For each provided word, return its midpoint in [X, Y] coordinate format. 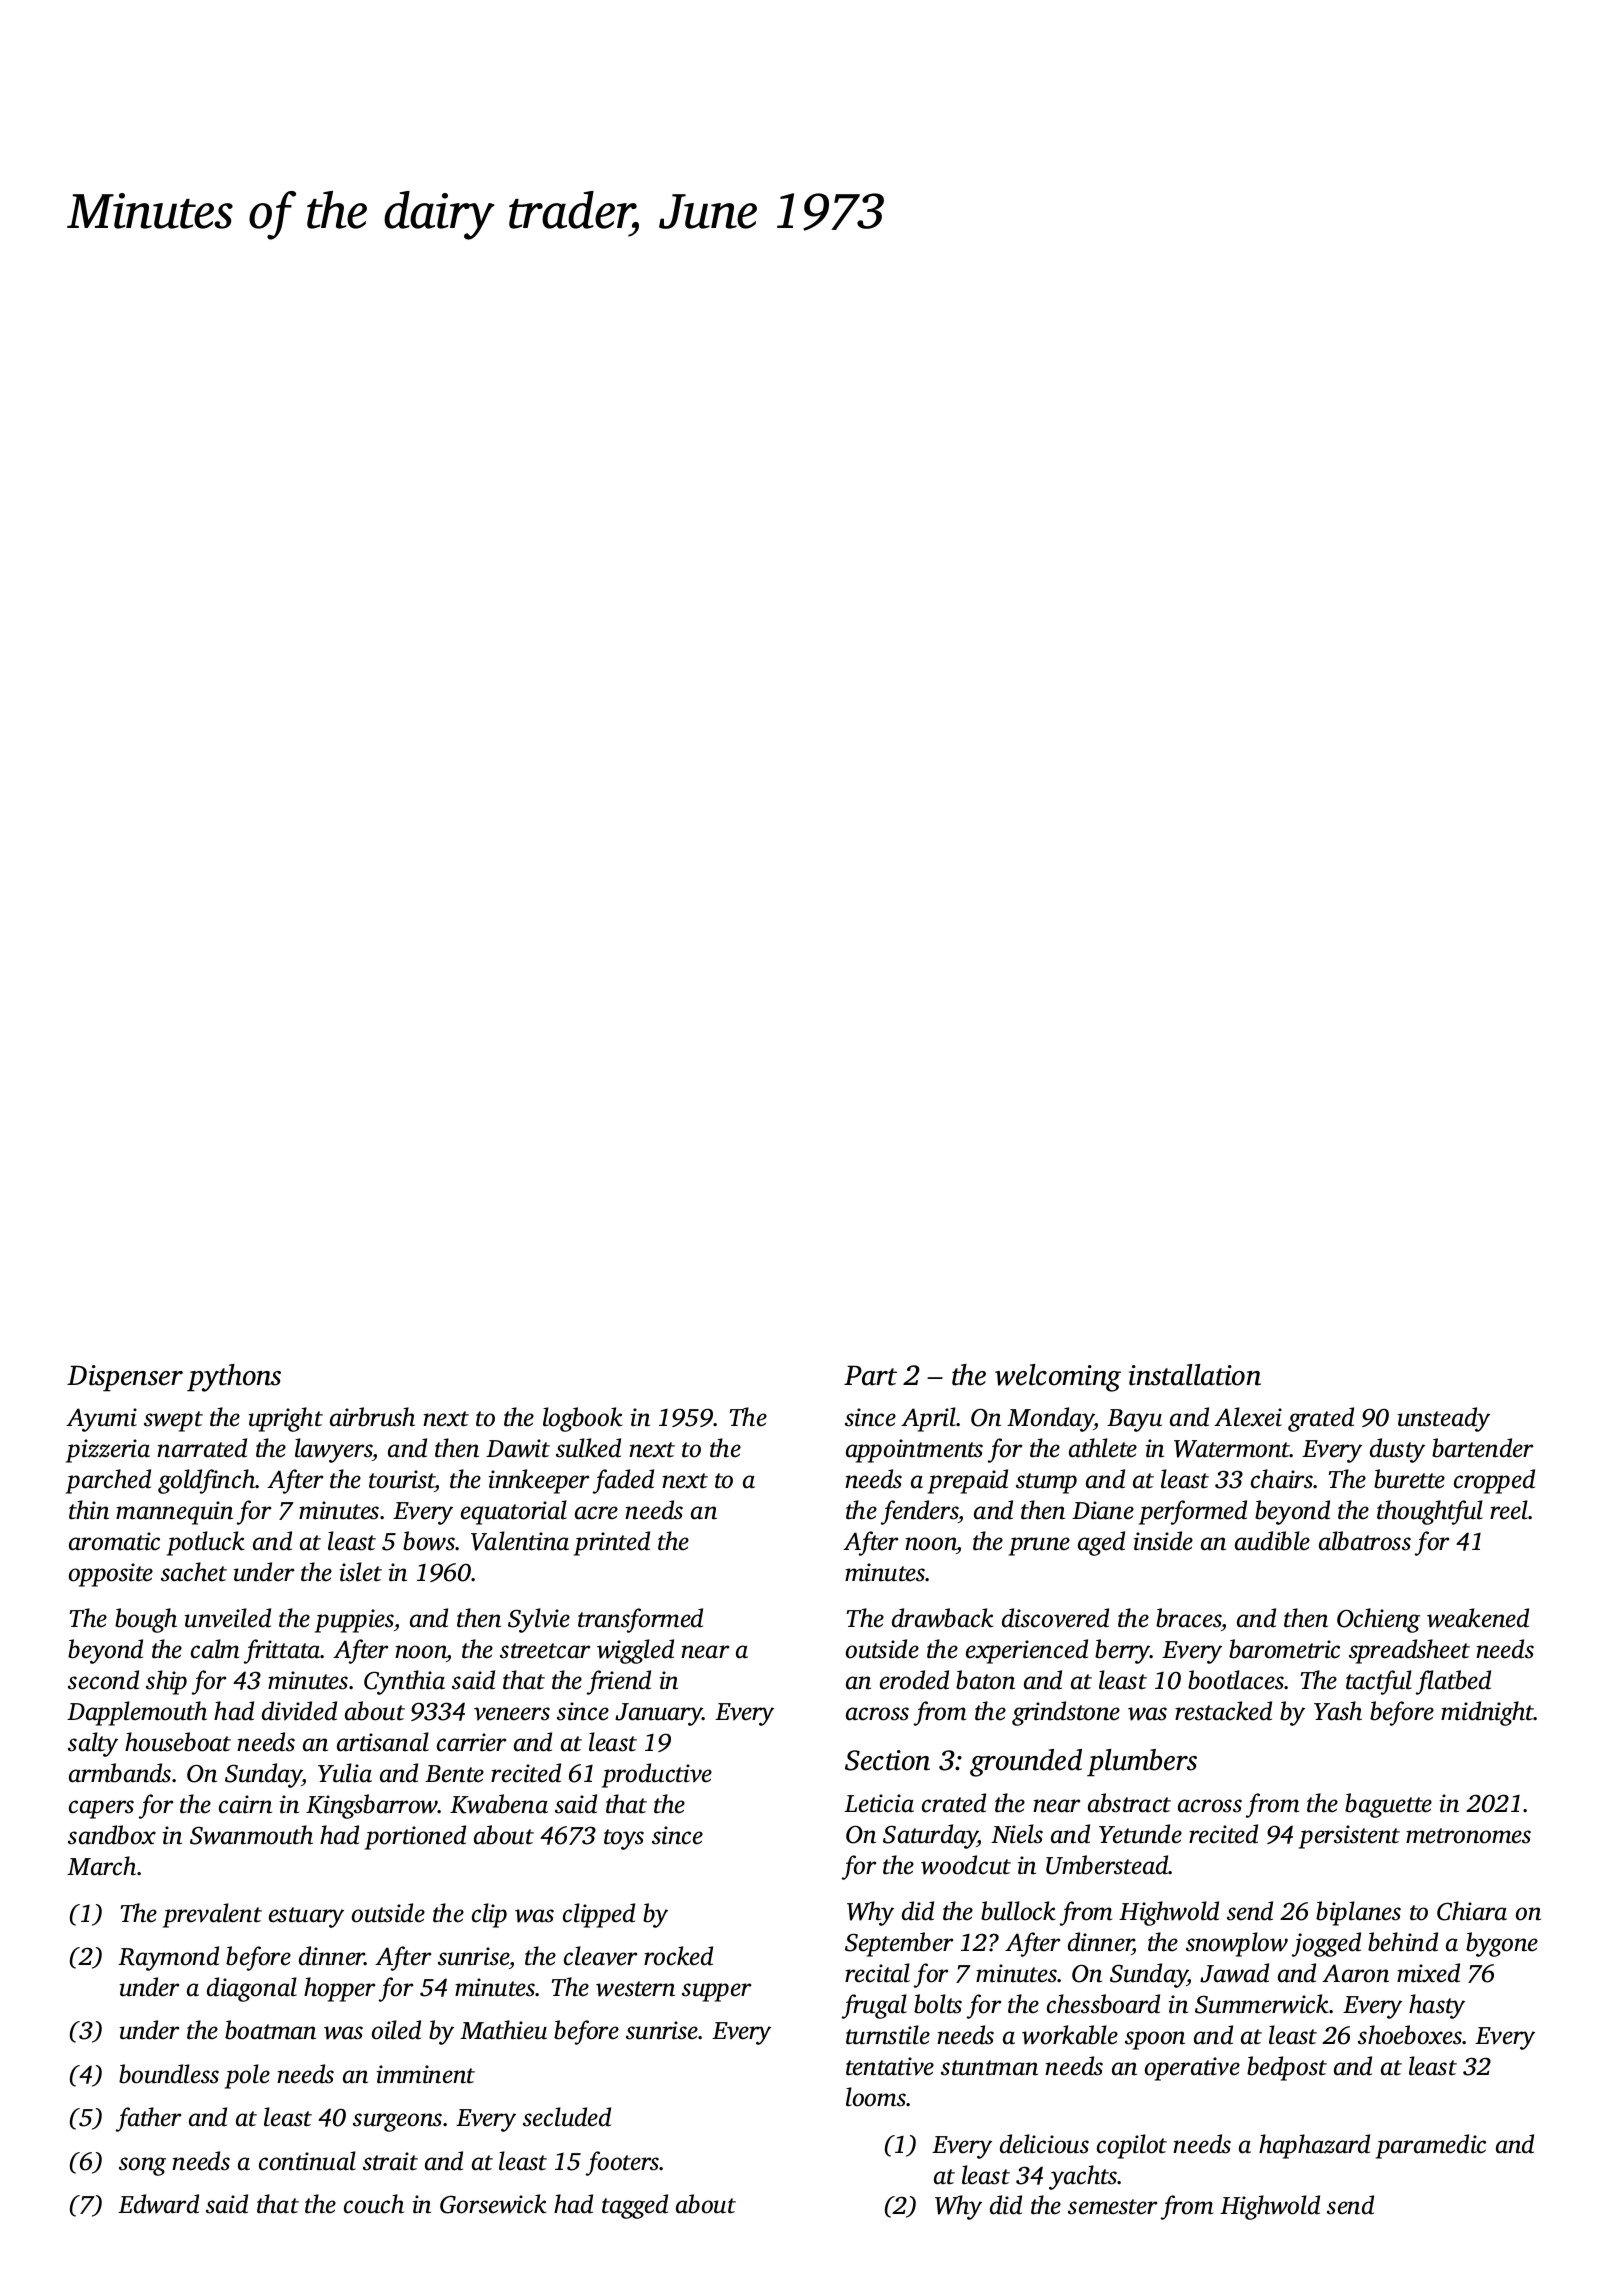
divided [299, 1711]
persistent [1349, 1837]
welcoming [1058, 1378]
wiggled [635, 1651]
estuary [306, 1917]
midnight [1487, 1713]
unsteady [1444, 1419]
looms [876, 2097]
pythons [234, 1378]
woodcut [966, 1865]
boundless [169, 2074]
